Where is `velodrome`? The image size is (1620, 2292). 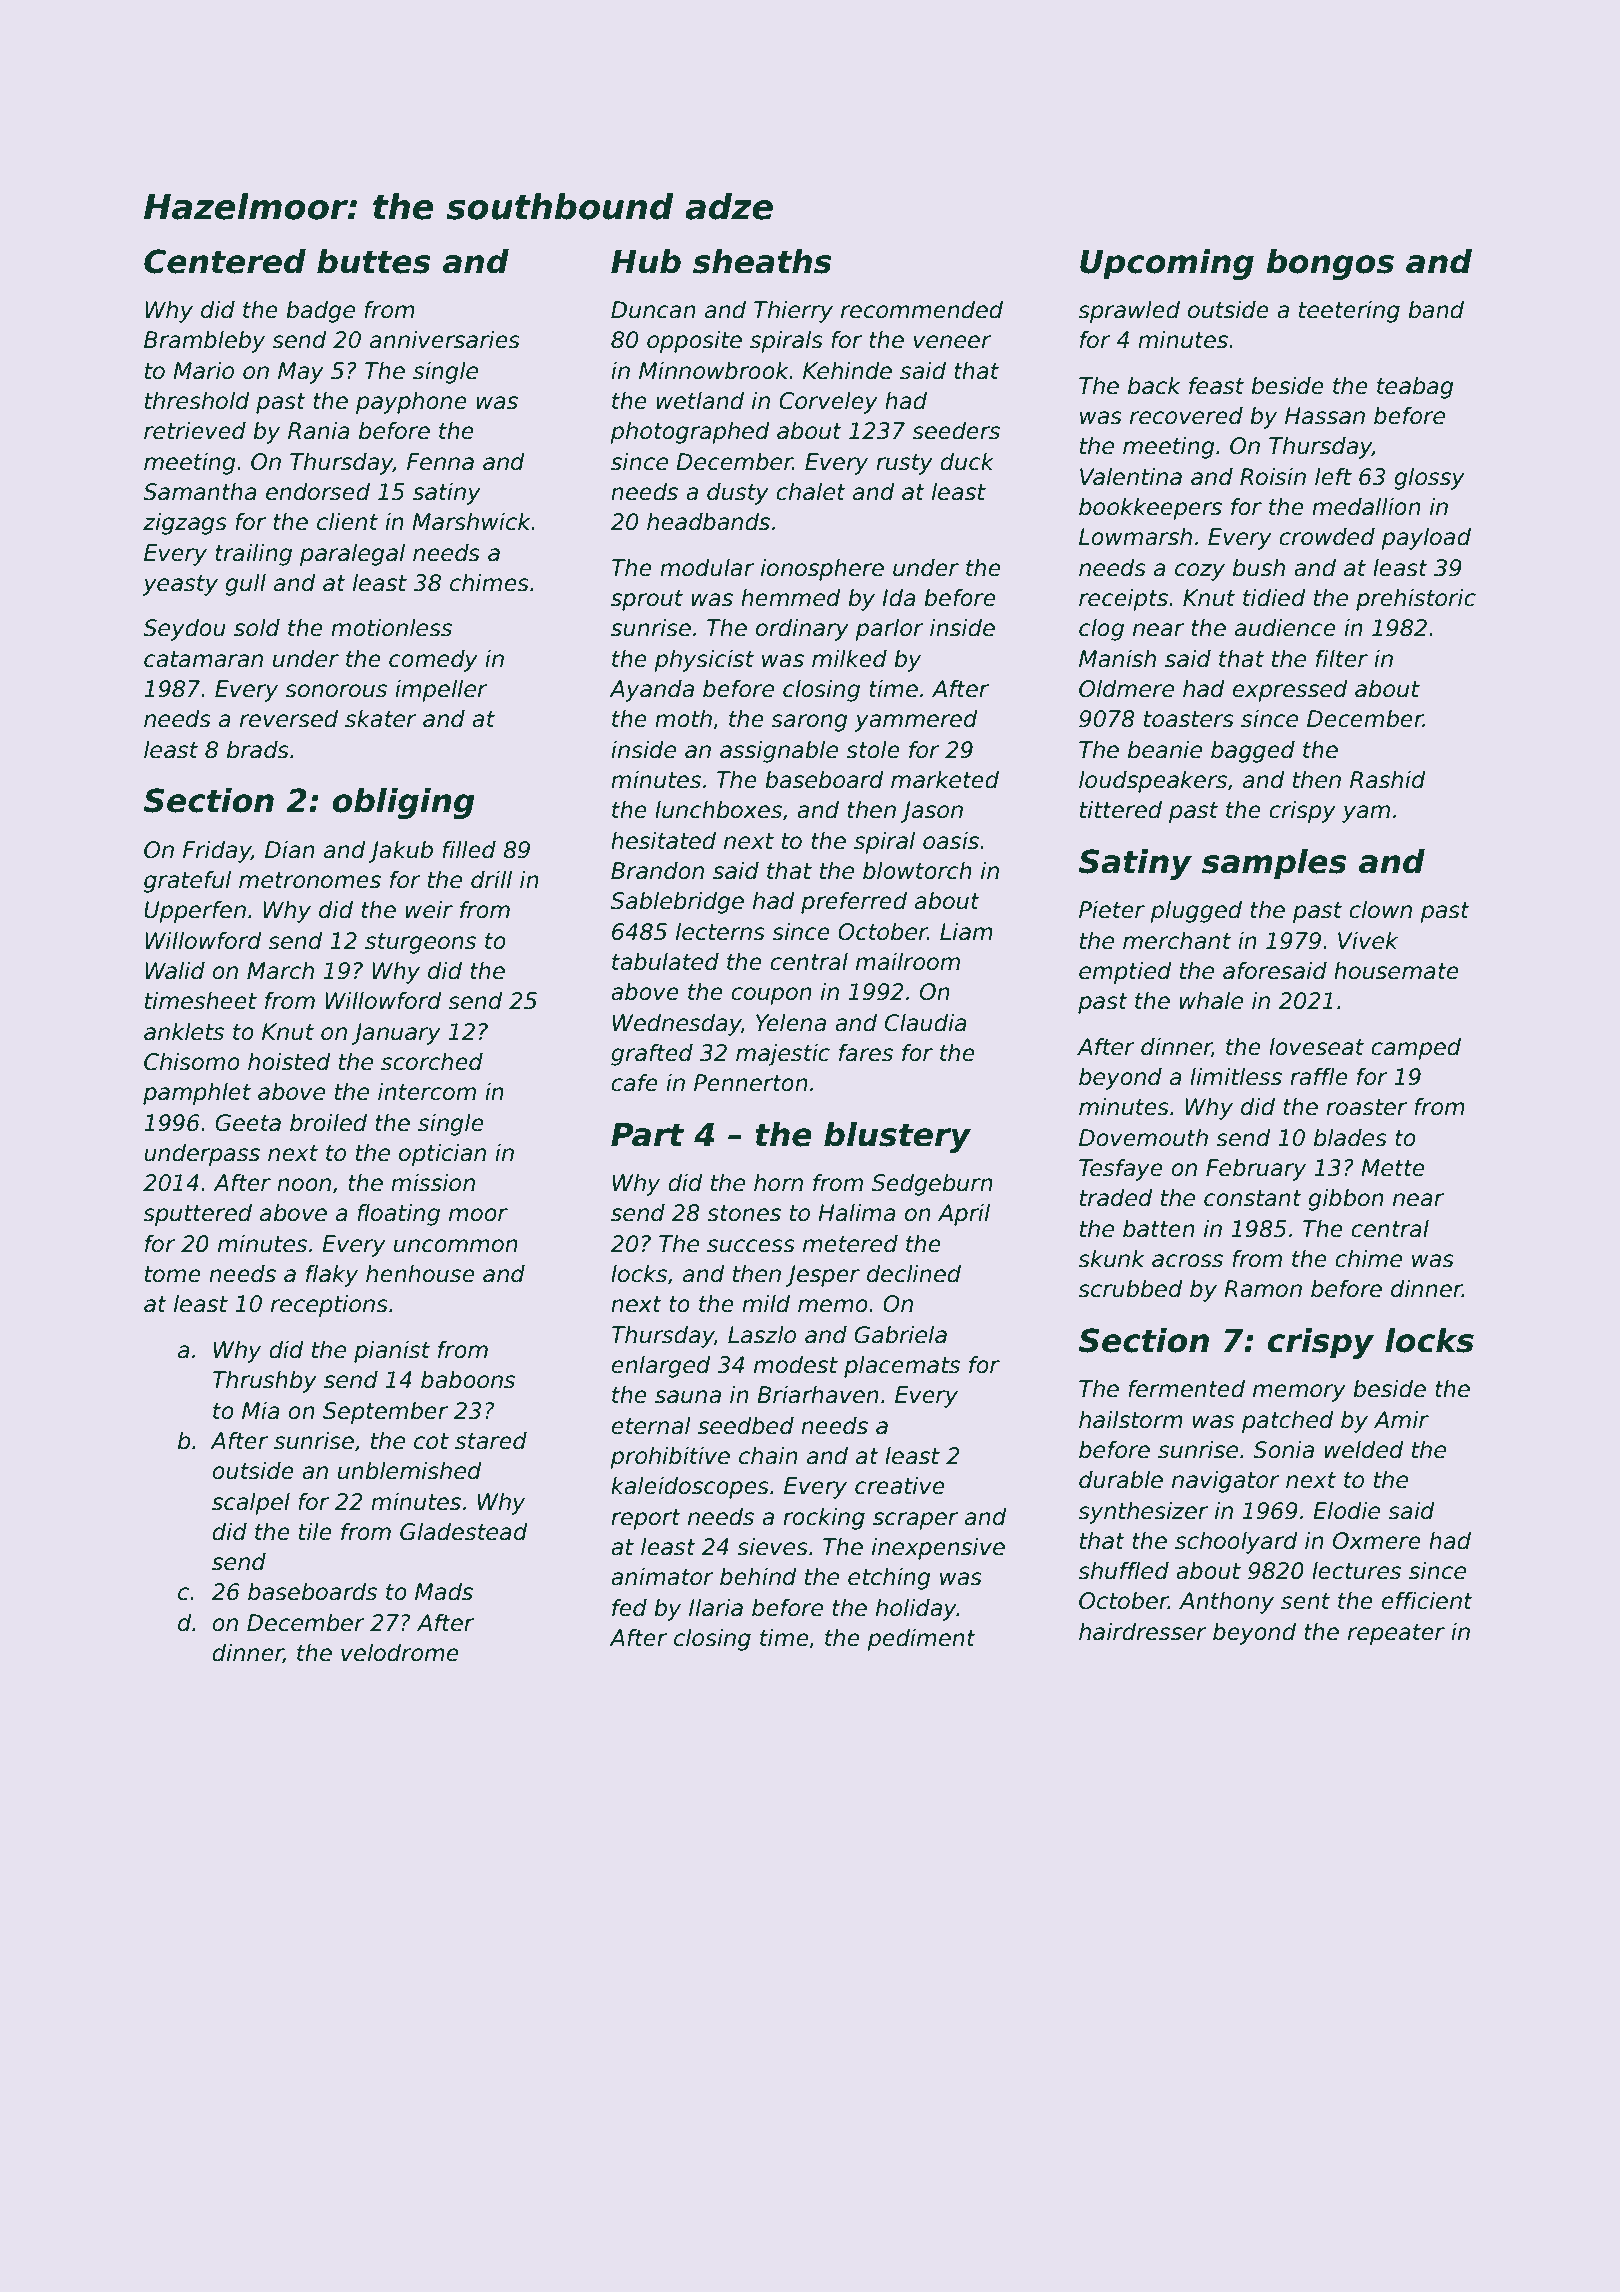 velodrome is located at coordinates (400, 1653).
